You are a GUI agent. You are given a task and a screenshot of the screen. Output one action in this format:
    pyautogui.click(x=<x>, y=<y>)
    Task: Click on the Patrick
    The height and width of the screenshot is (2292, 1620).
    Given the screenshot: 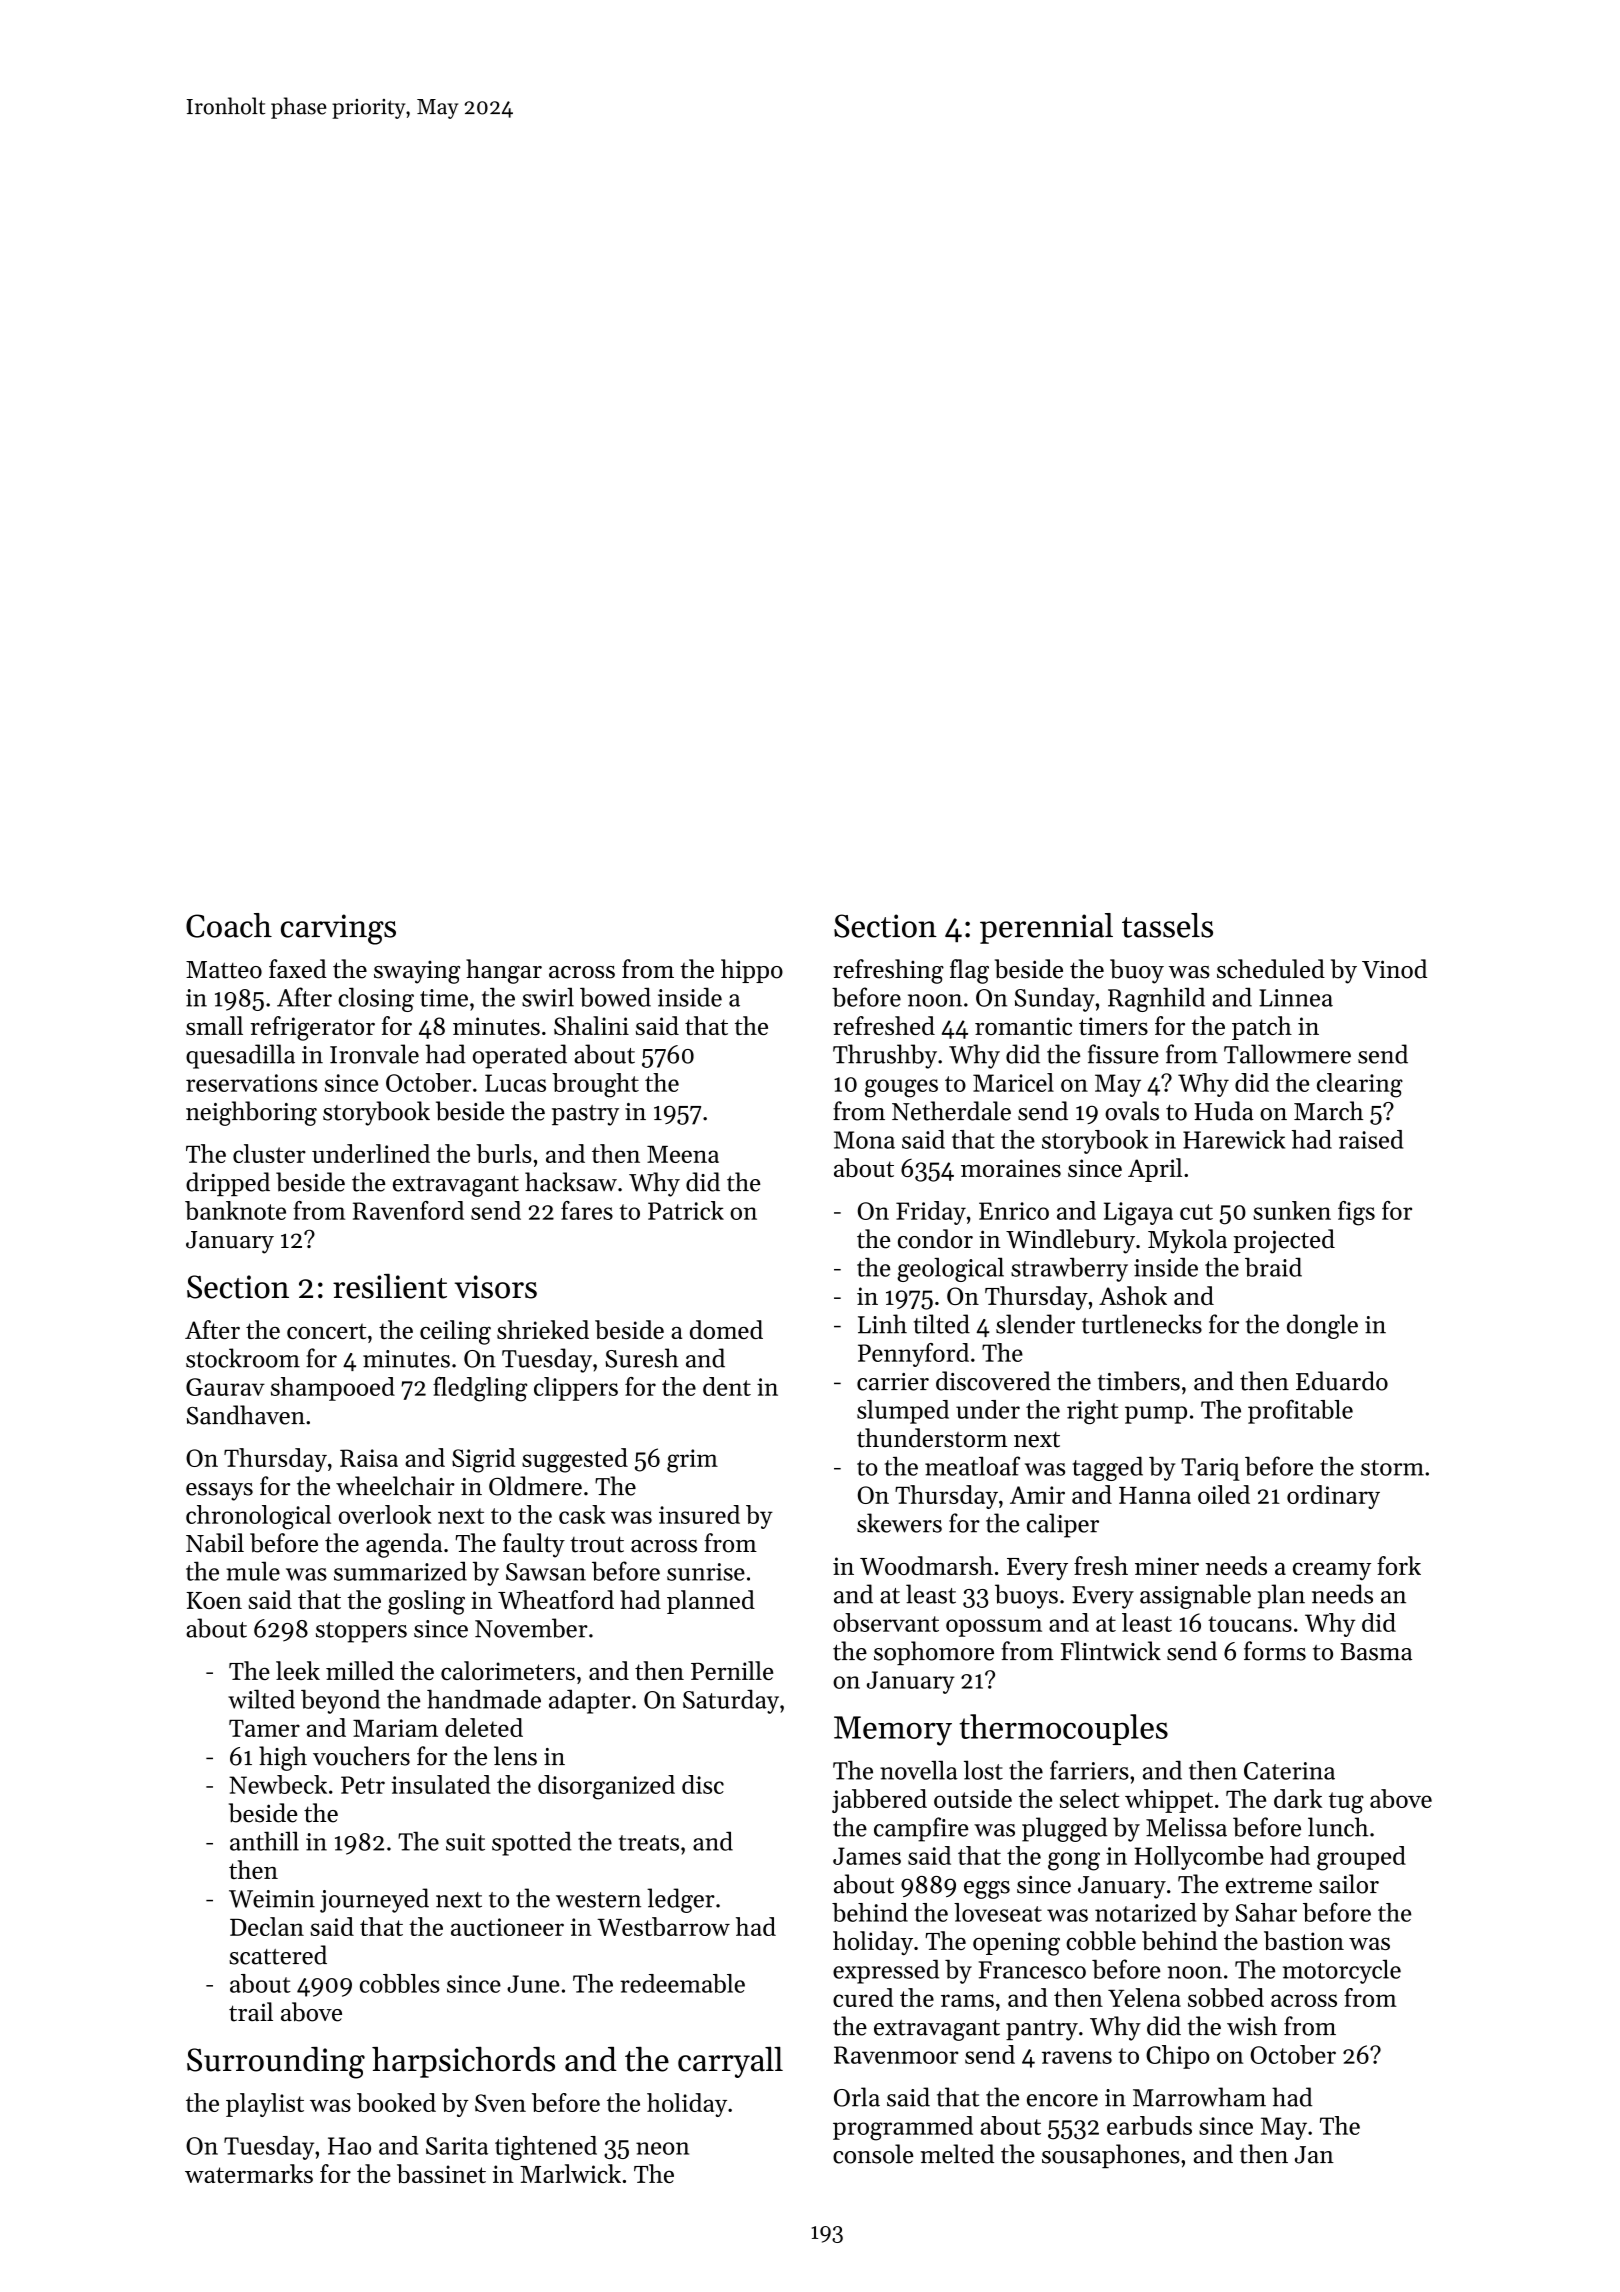 What is the action you would take?
    pyautogui.click(x=686, y=1210)
